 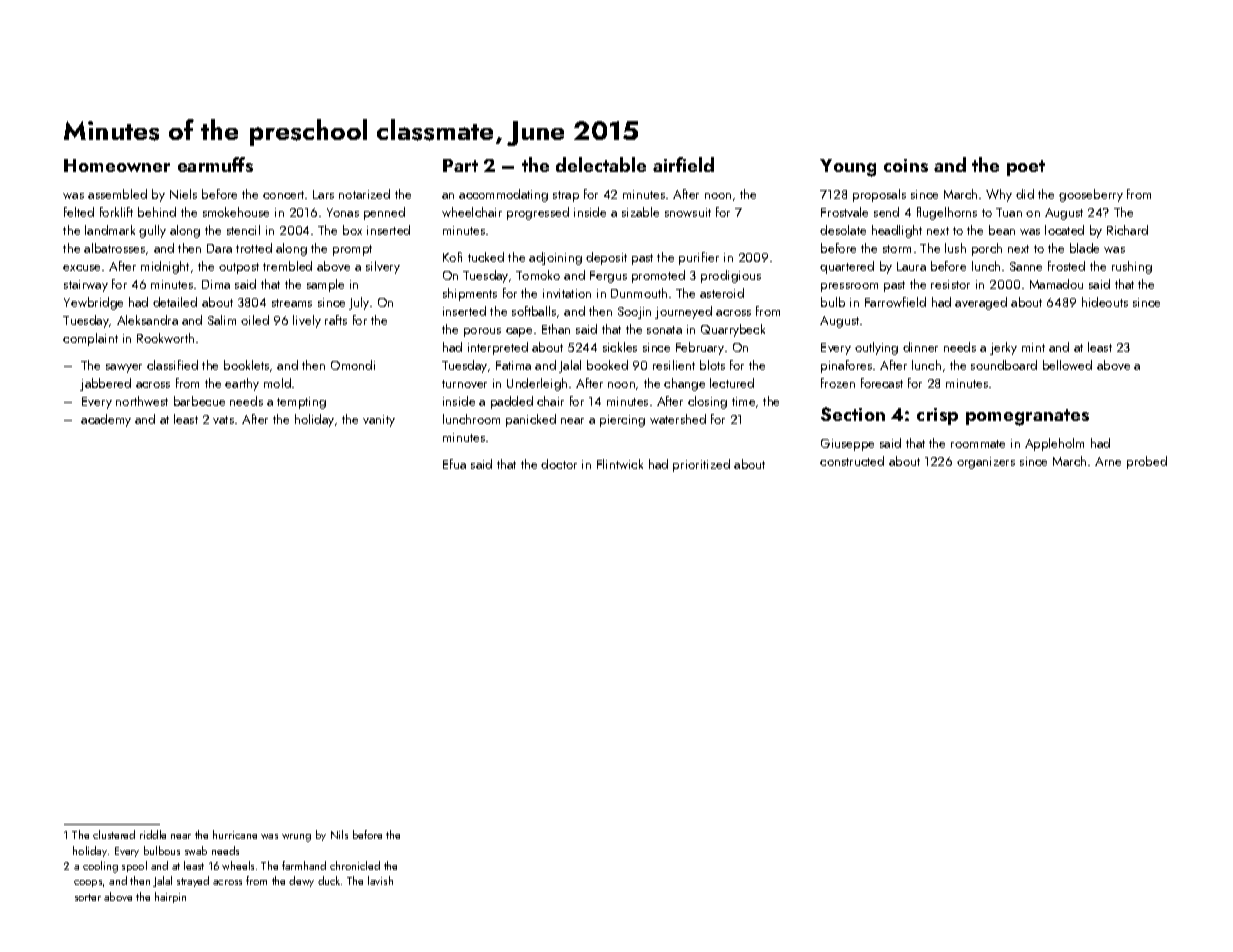 I want to click on Arne, so click(x=1108, y=461).
